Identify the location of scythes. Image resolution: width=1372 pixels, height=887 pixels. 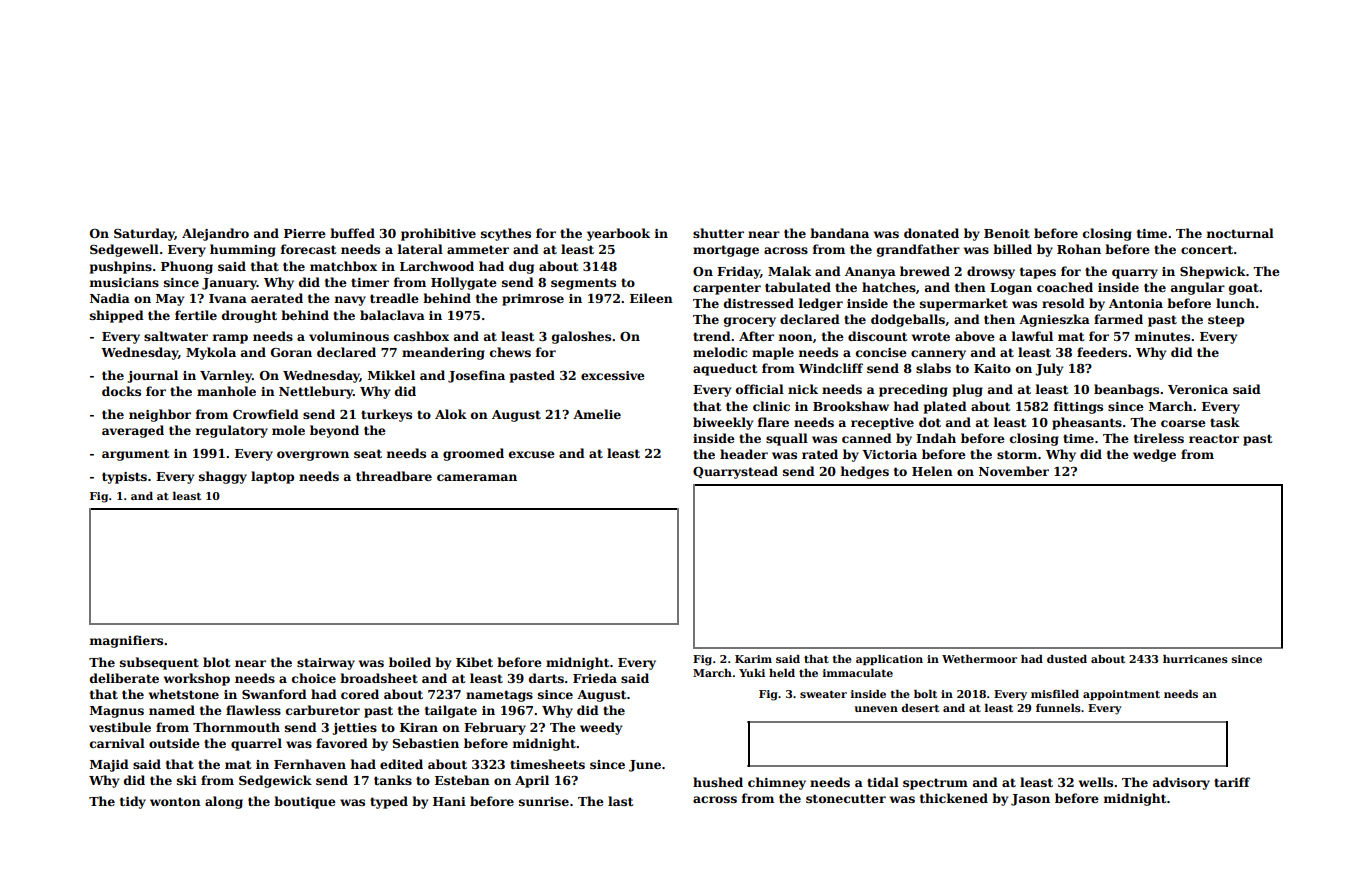
(506, 234).
